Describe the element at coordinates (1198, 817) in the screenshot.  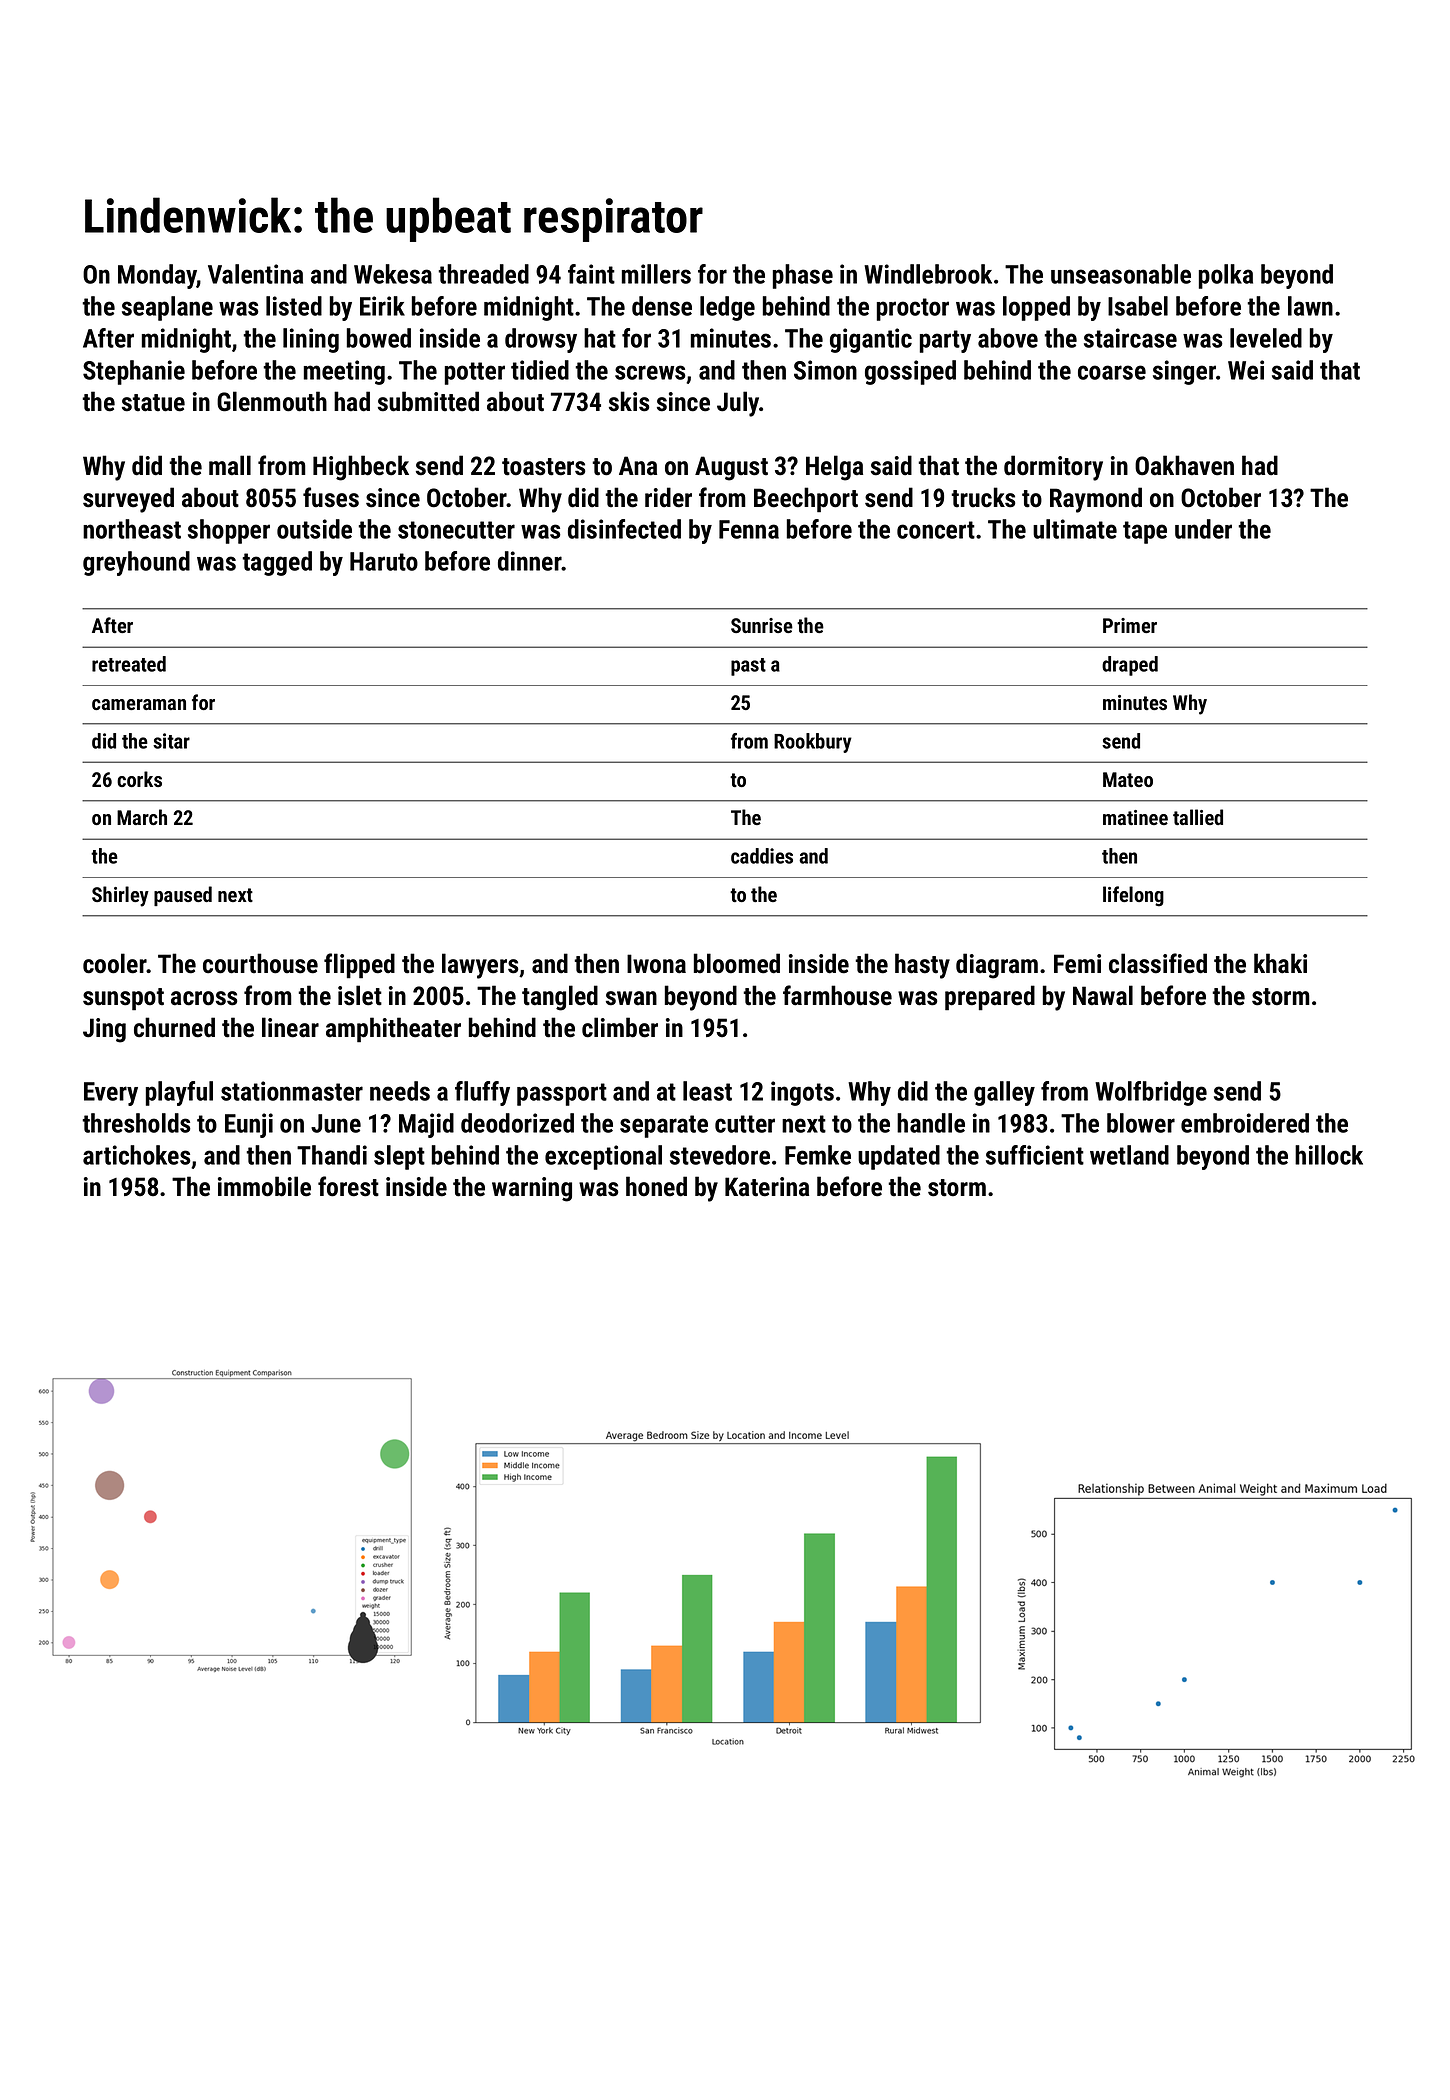
I see `tallied` at that location.
